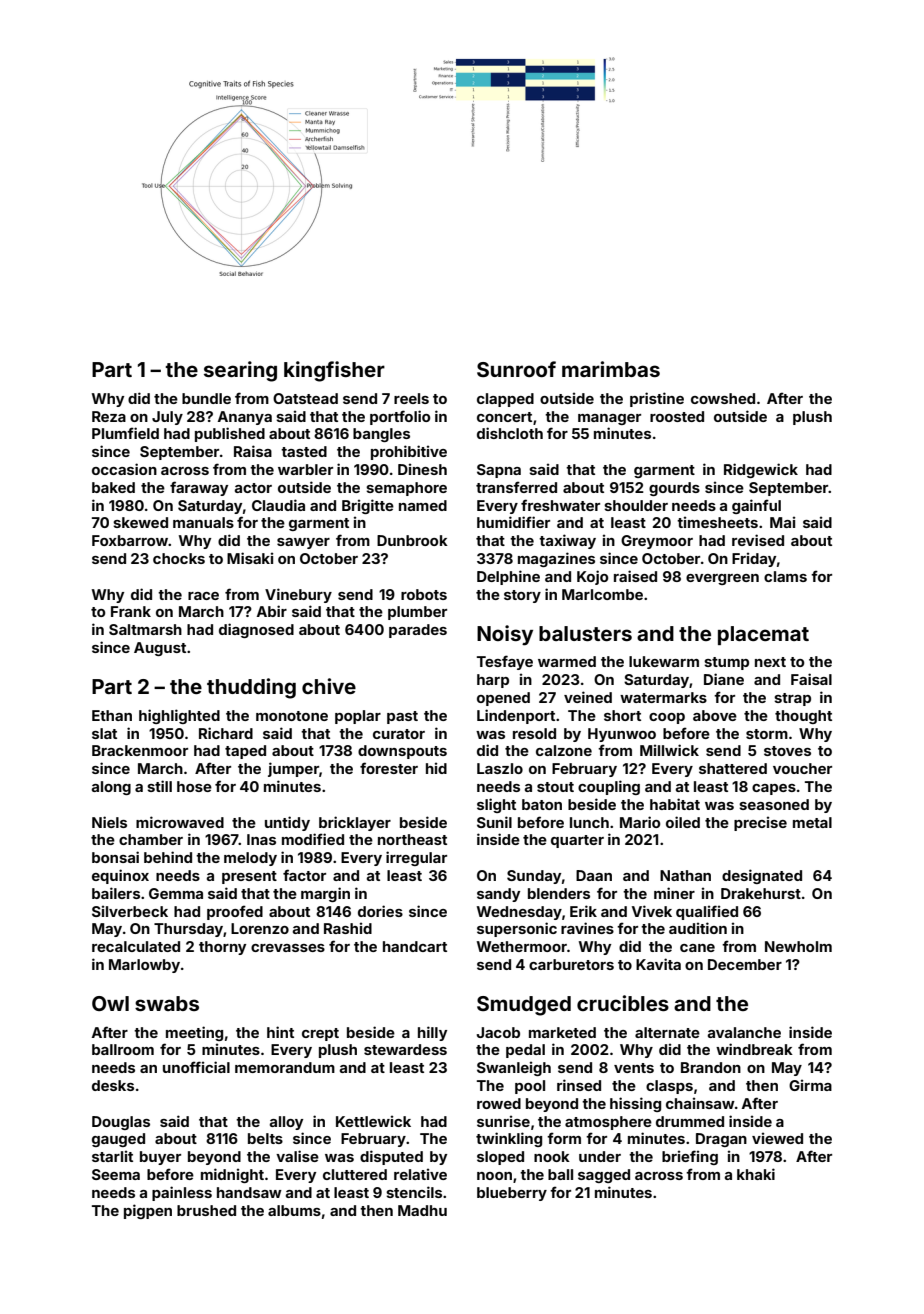 The image size is (924, 1314). I want to click on reels, so click(411, 398).
